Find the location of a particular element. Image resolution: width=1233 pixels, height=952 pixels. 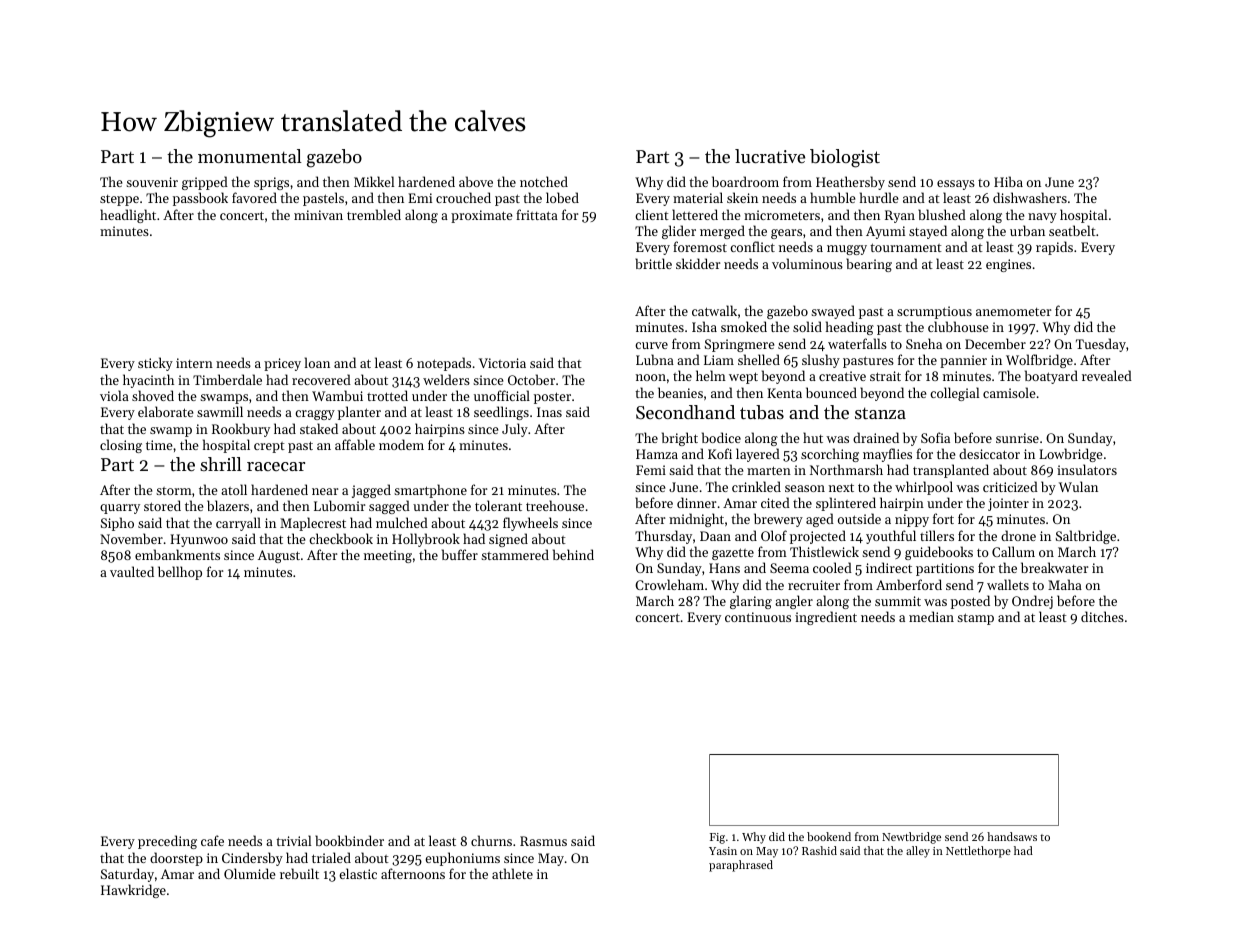

preceding is located at coordinates (167, 842).
